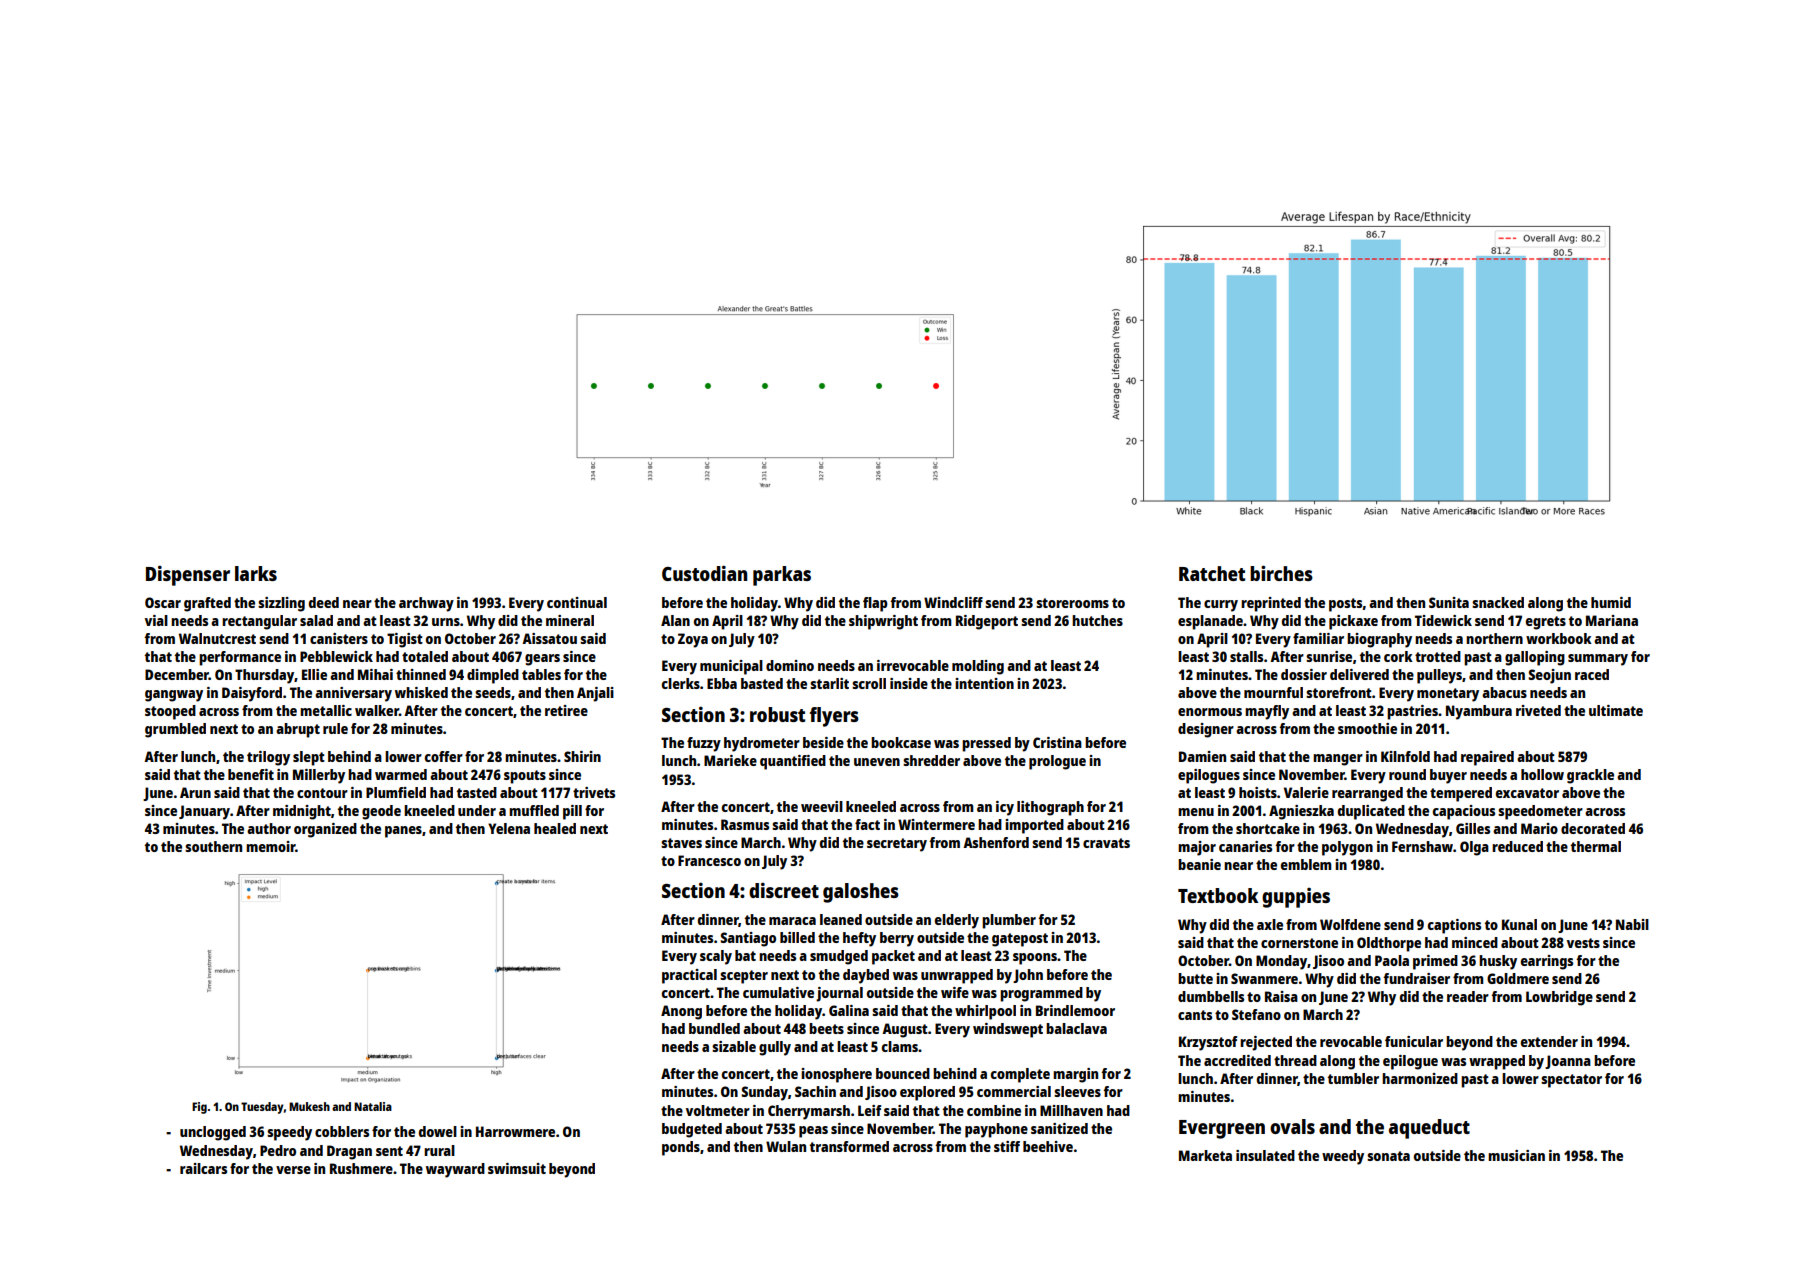  Describe the element at coordinates (373, 1106) in the page. I see `Natalia` at that location.
